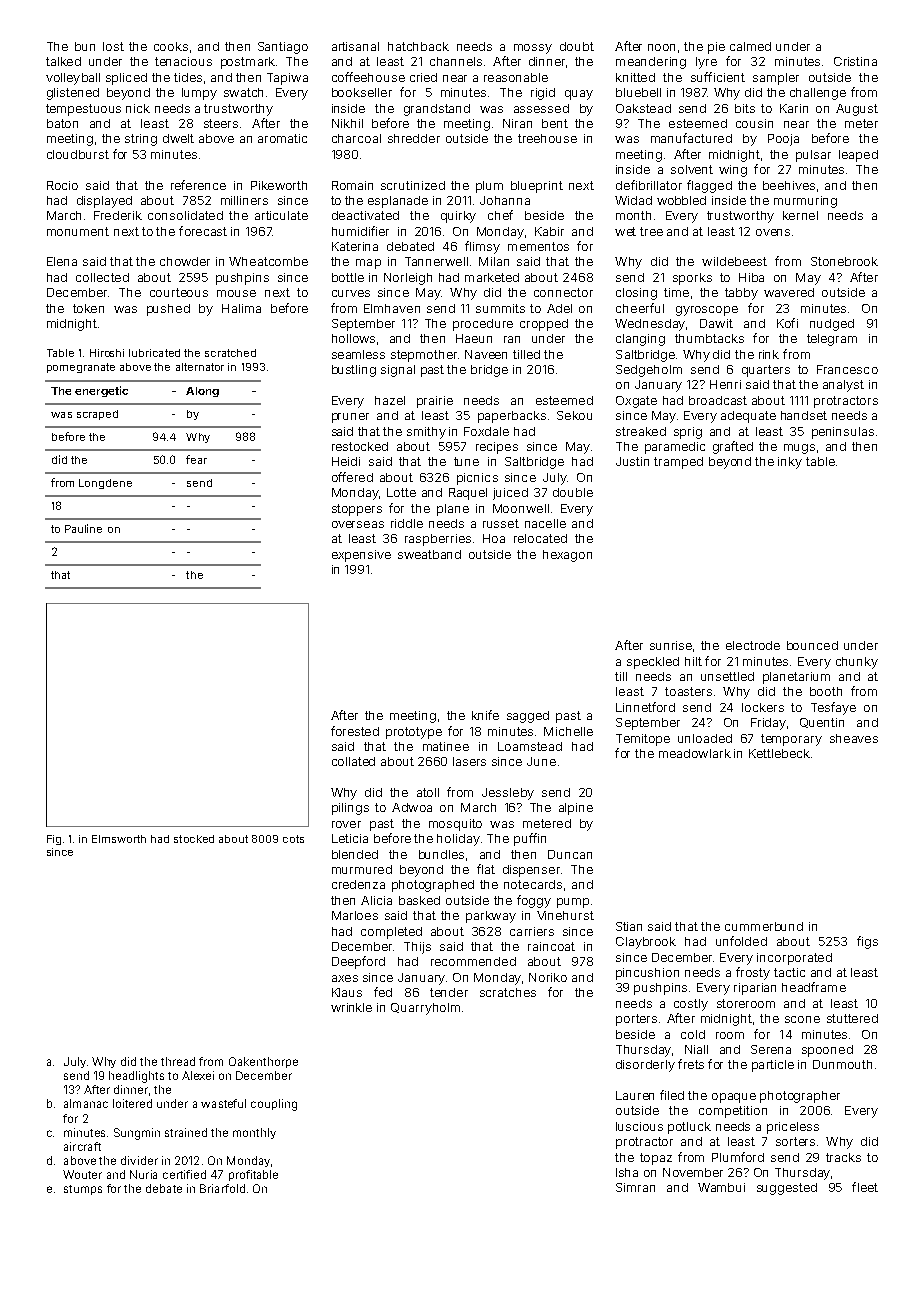 This document has width=924, height=1308. What do you see at coordinates (804, 415) in the document?
I see `handset` at bounding box center [804, 415].
